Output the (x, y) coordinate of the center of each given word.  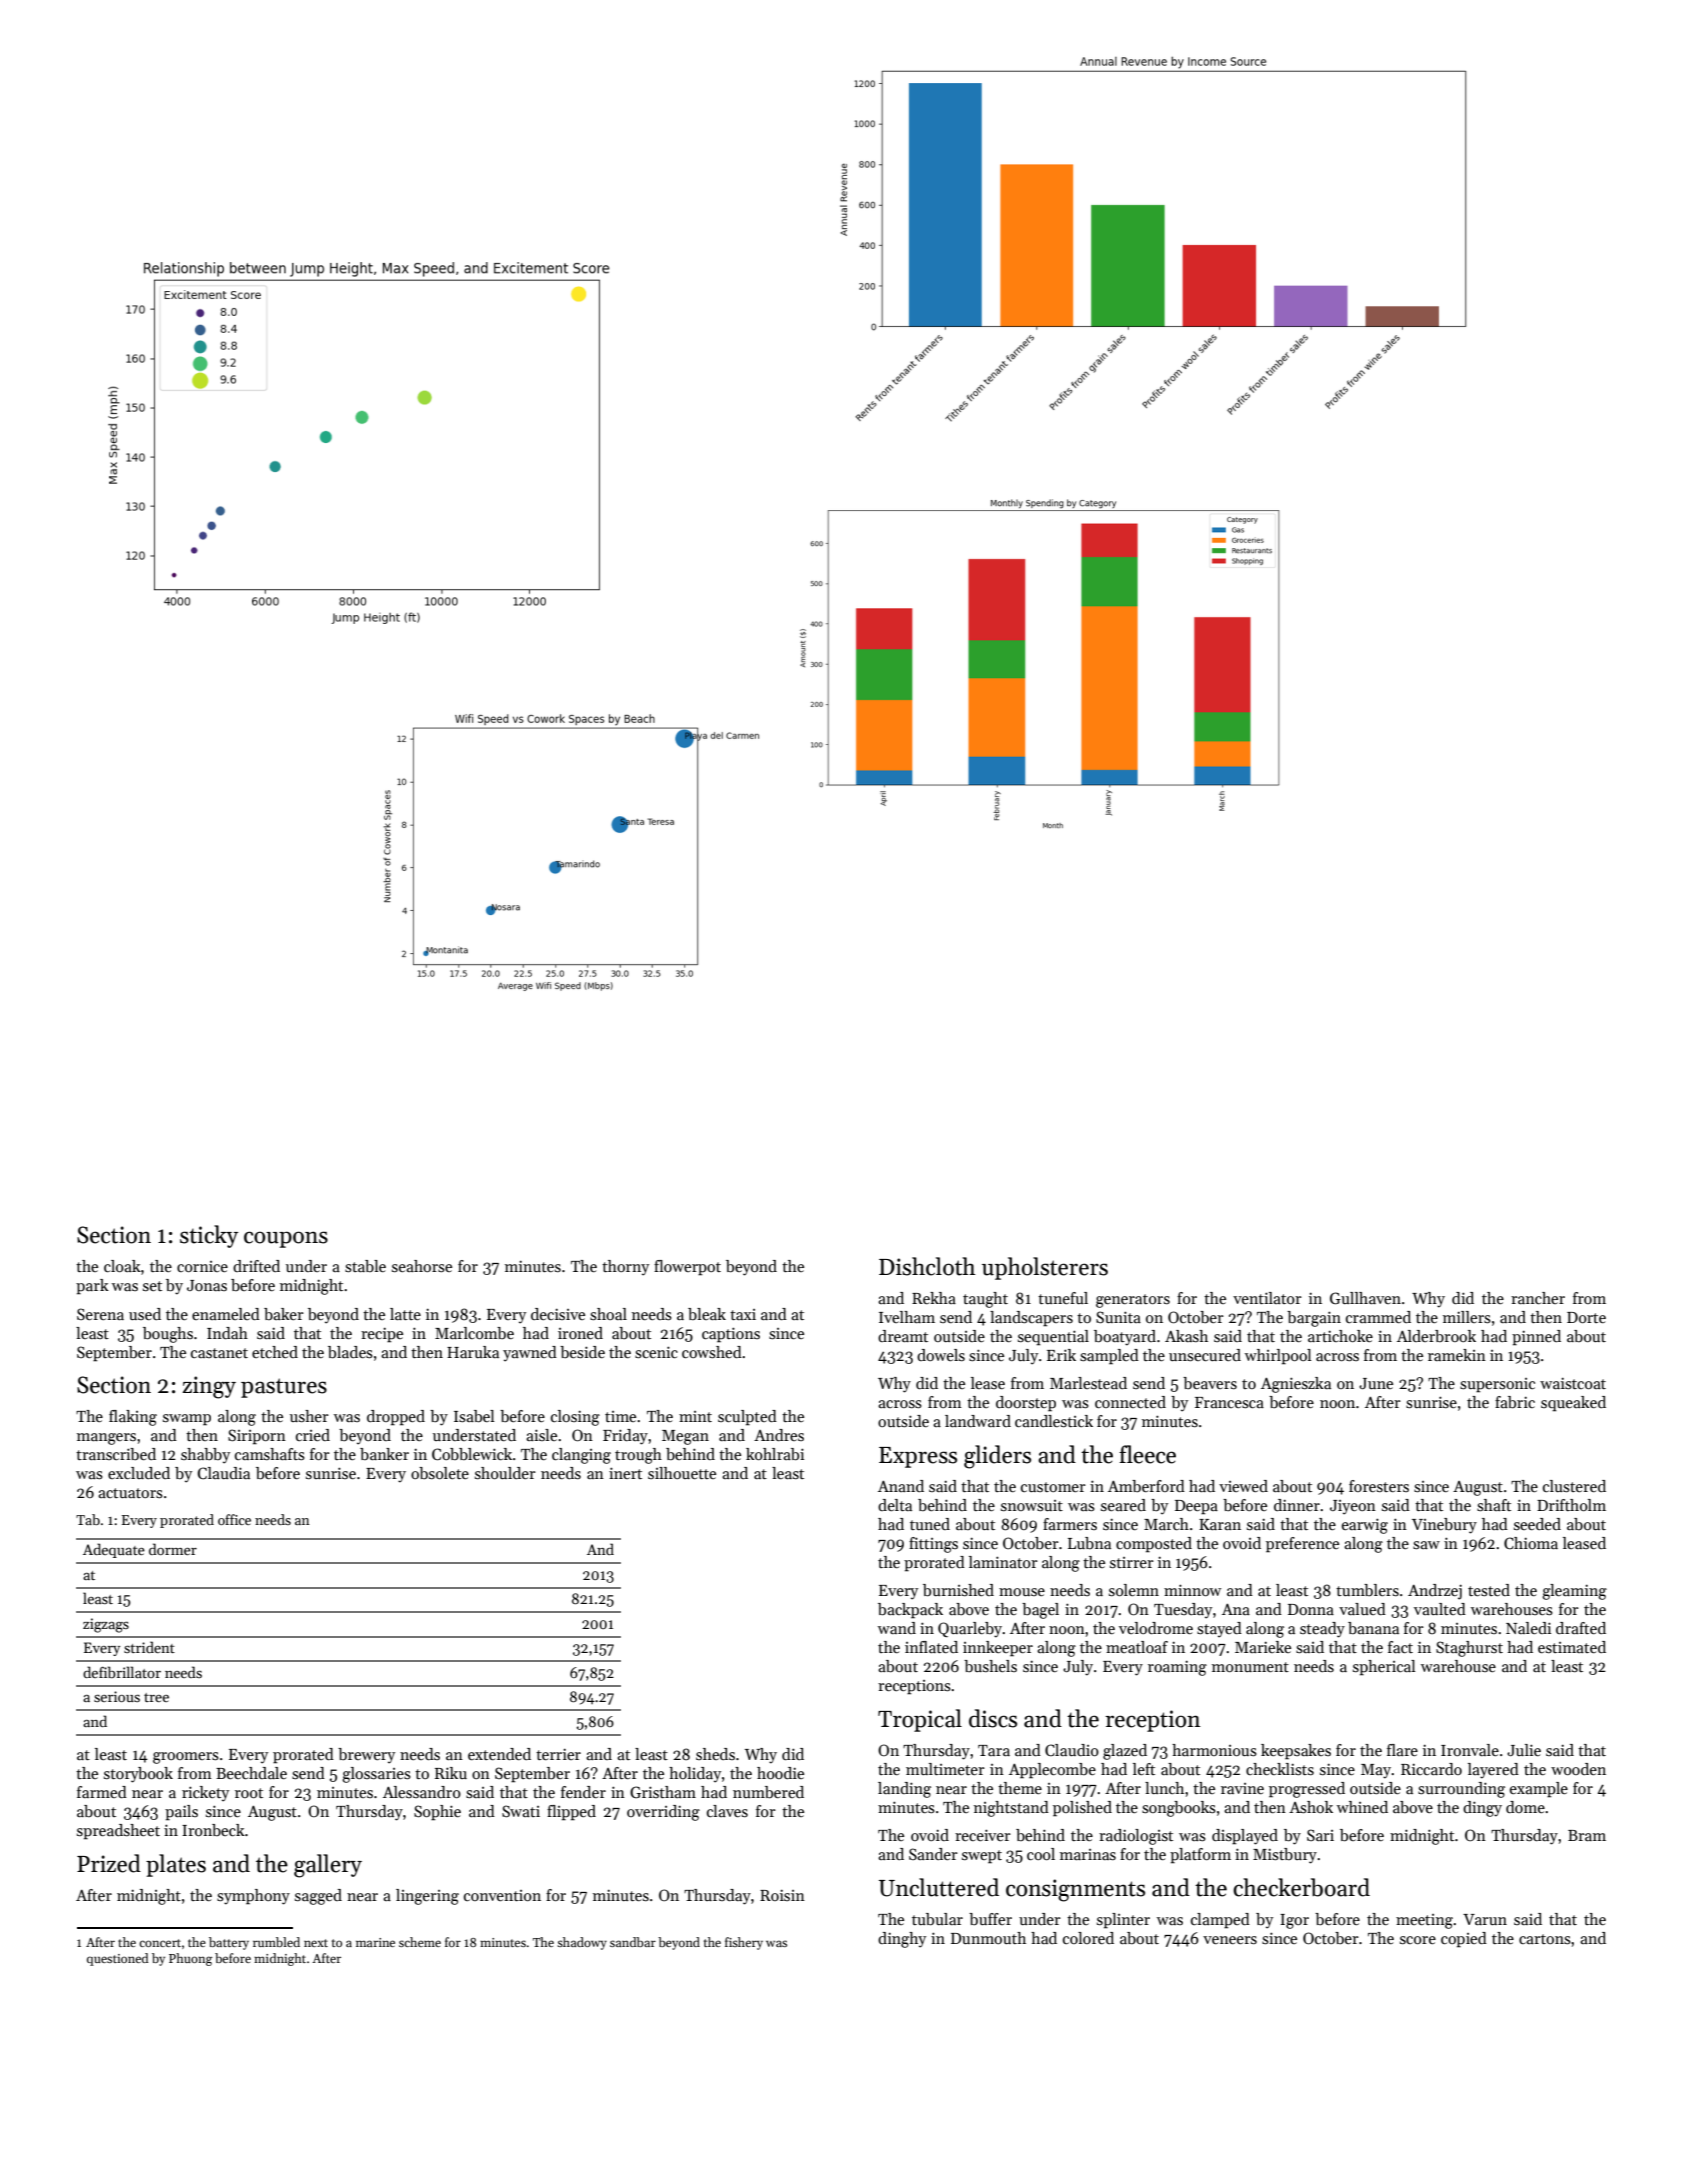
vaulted (1440, 1609)
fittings (933, 1545)
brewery (366, 1756)
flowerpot (687, 1268)
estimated (1572, 1647)
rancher (1538, 1298)
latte (405, 1314)
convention (502, 1895)
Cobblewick (472, 1454)
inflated (931, 1647)
